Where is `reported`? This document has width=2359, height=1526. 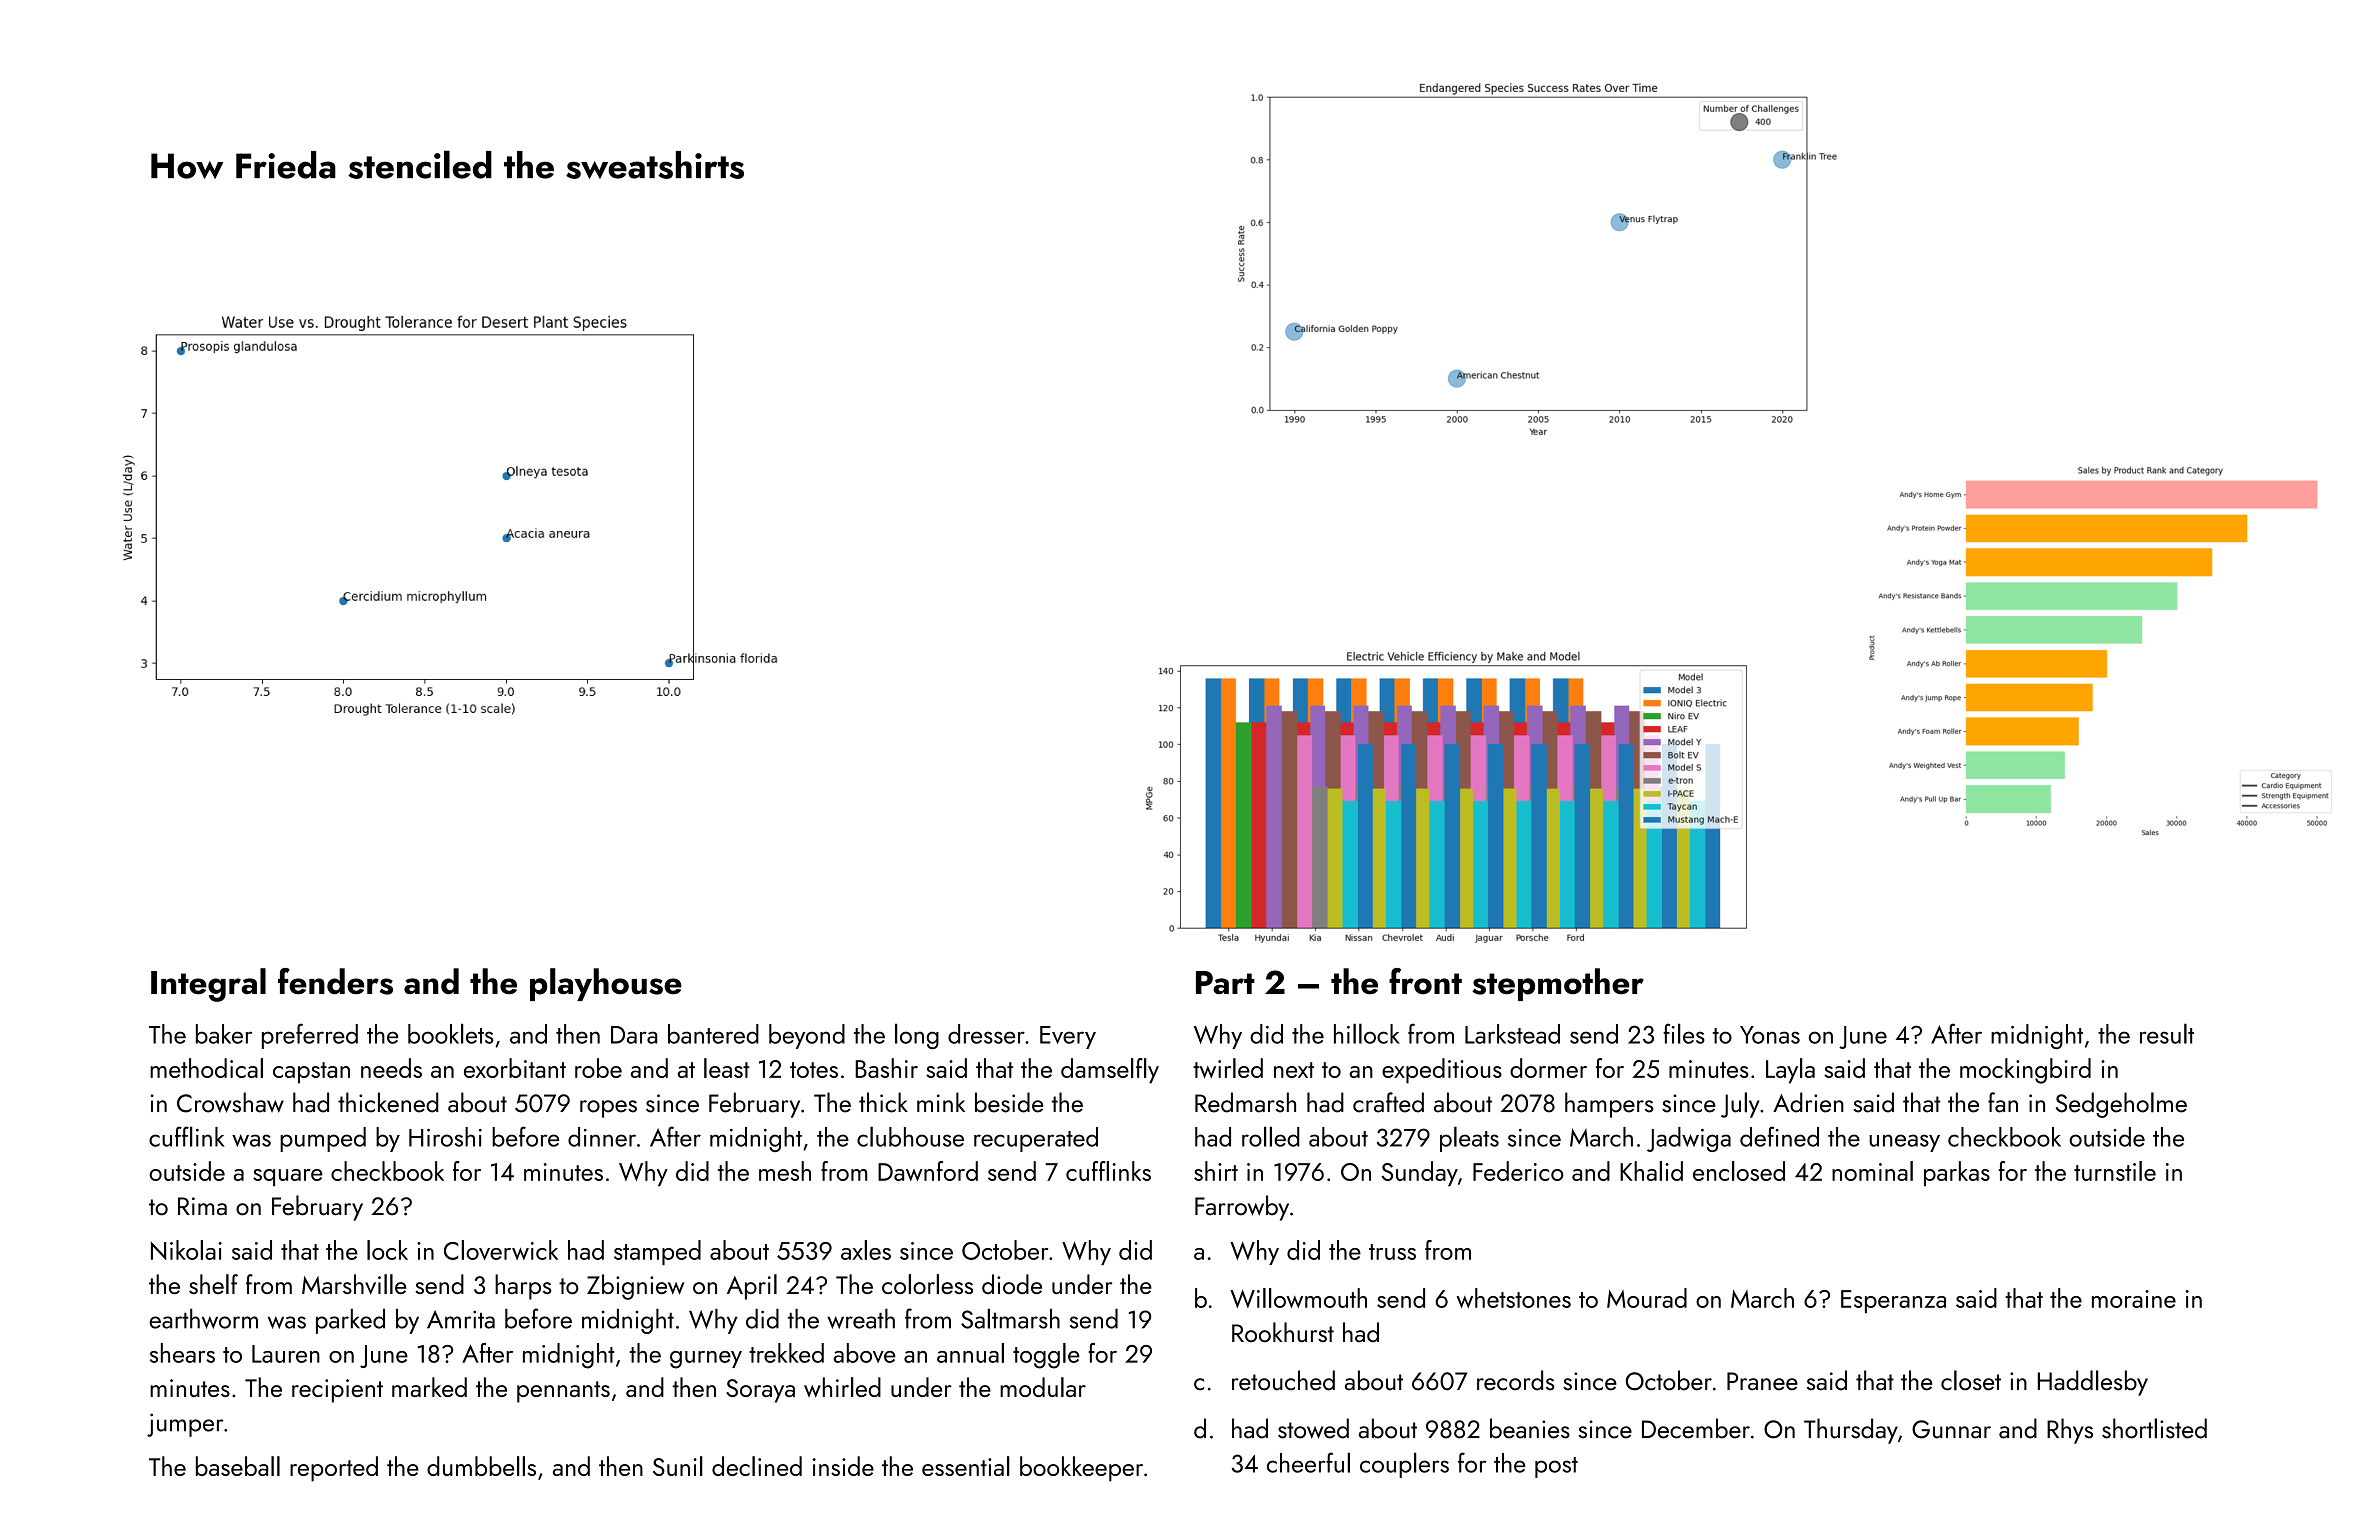
reported is located at coordinates (334, 1469).
